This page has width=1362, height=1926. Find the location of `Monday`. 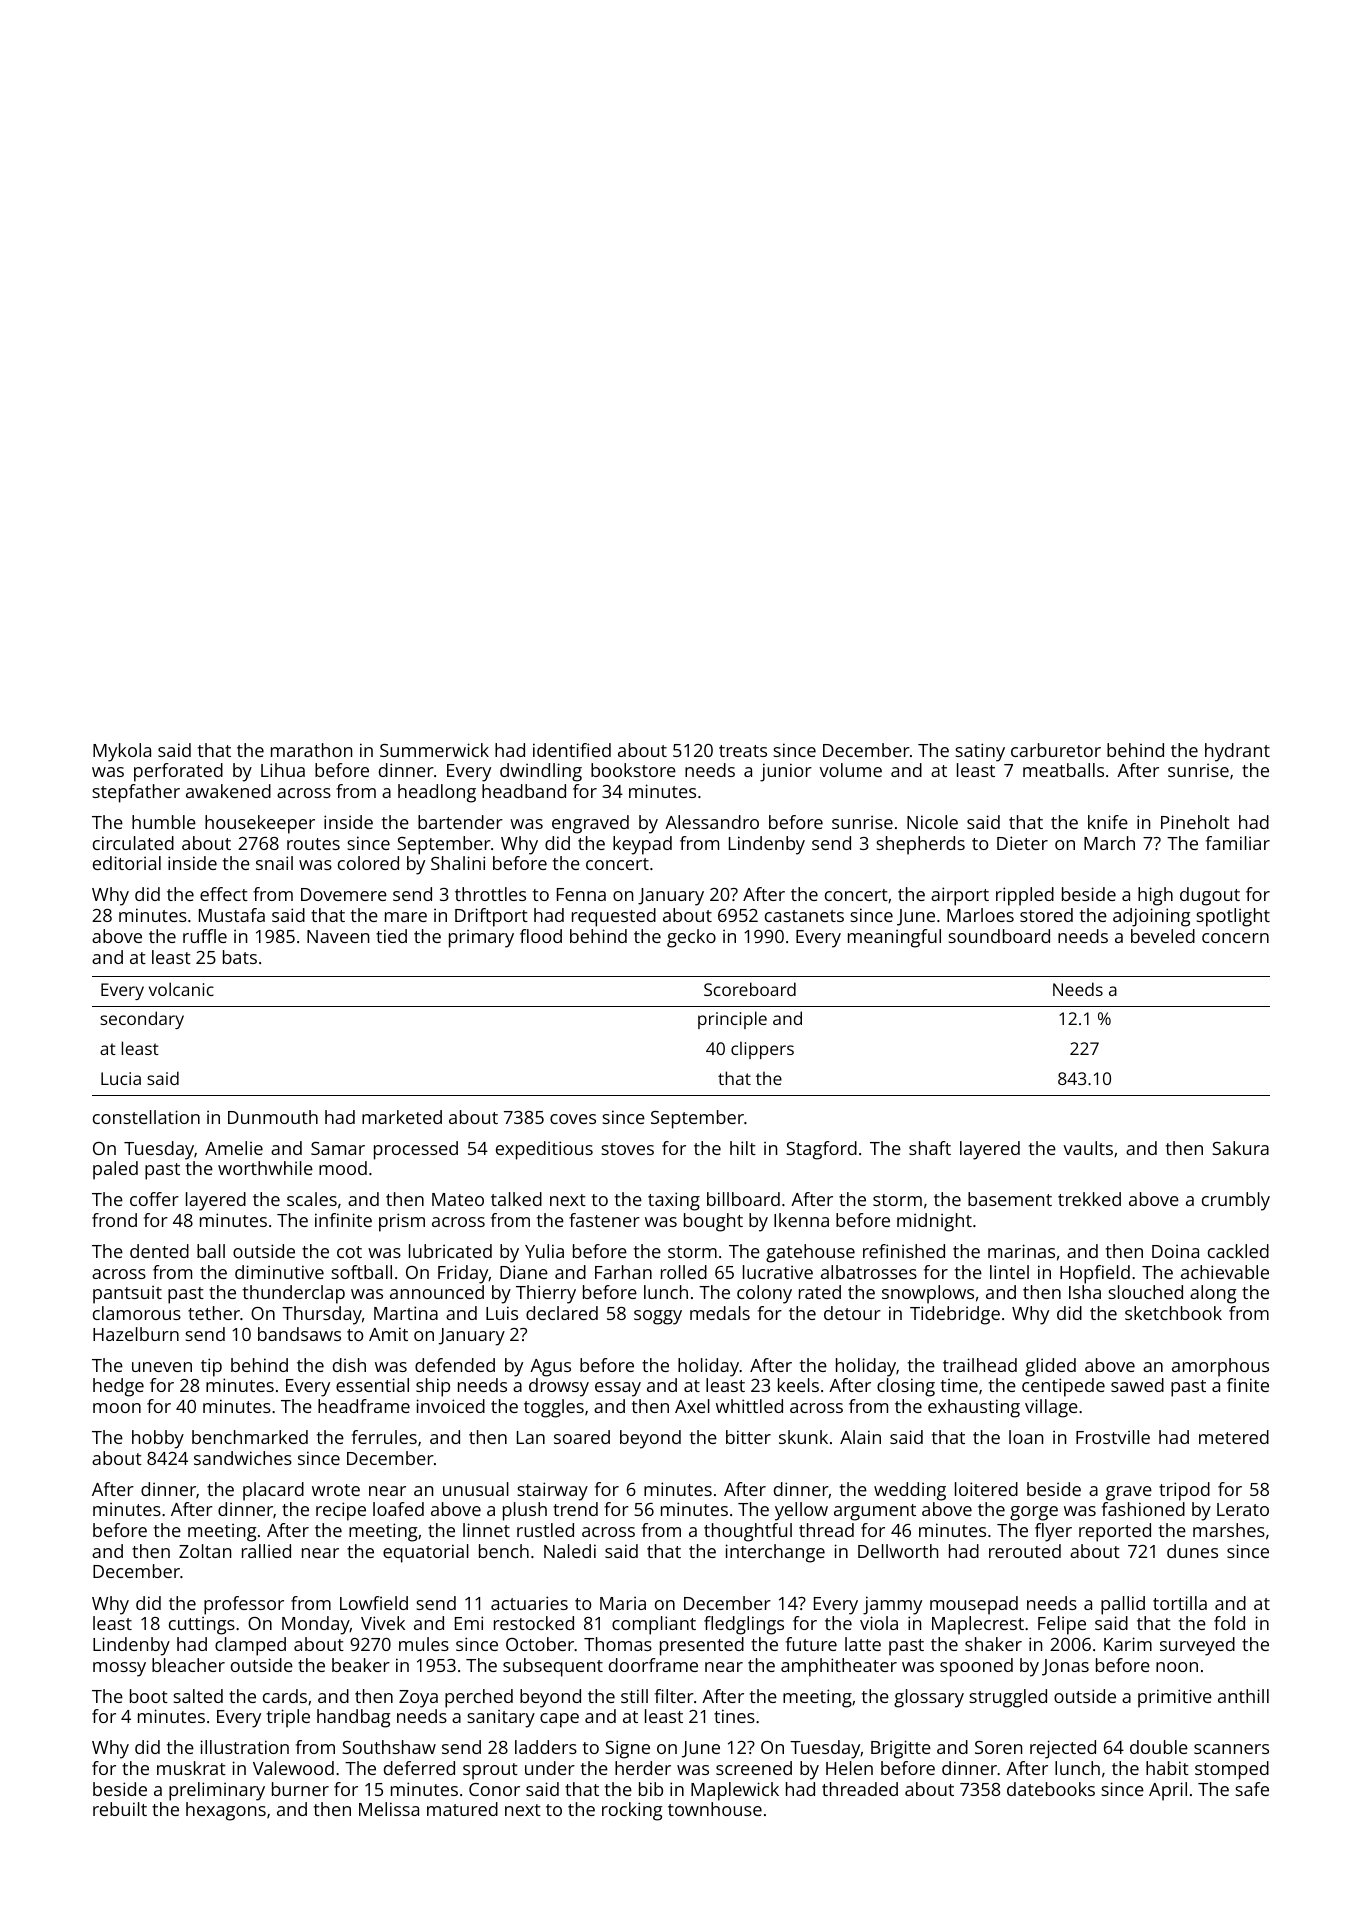

Monday is located at coordinates (316, 1625).
